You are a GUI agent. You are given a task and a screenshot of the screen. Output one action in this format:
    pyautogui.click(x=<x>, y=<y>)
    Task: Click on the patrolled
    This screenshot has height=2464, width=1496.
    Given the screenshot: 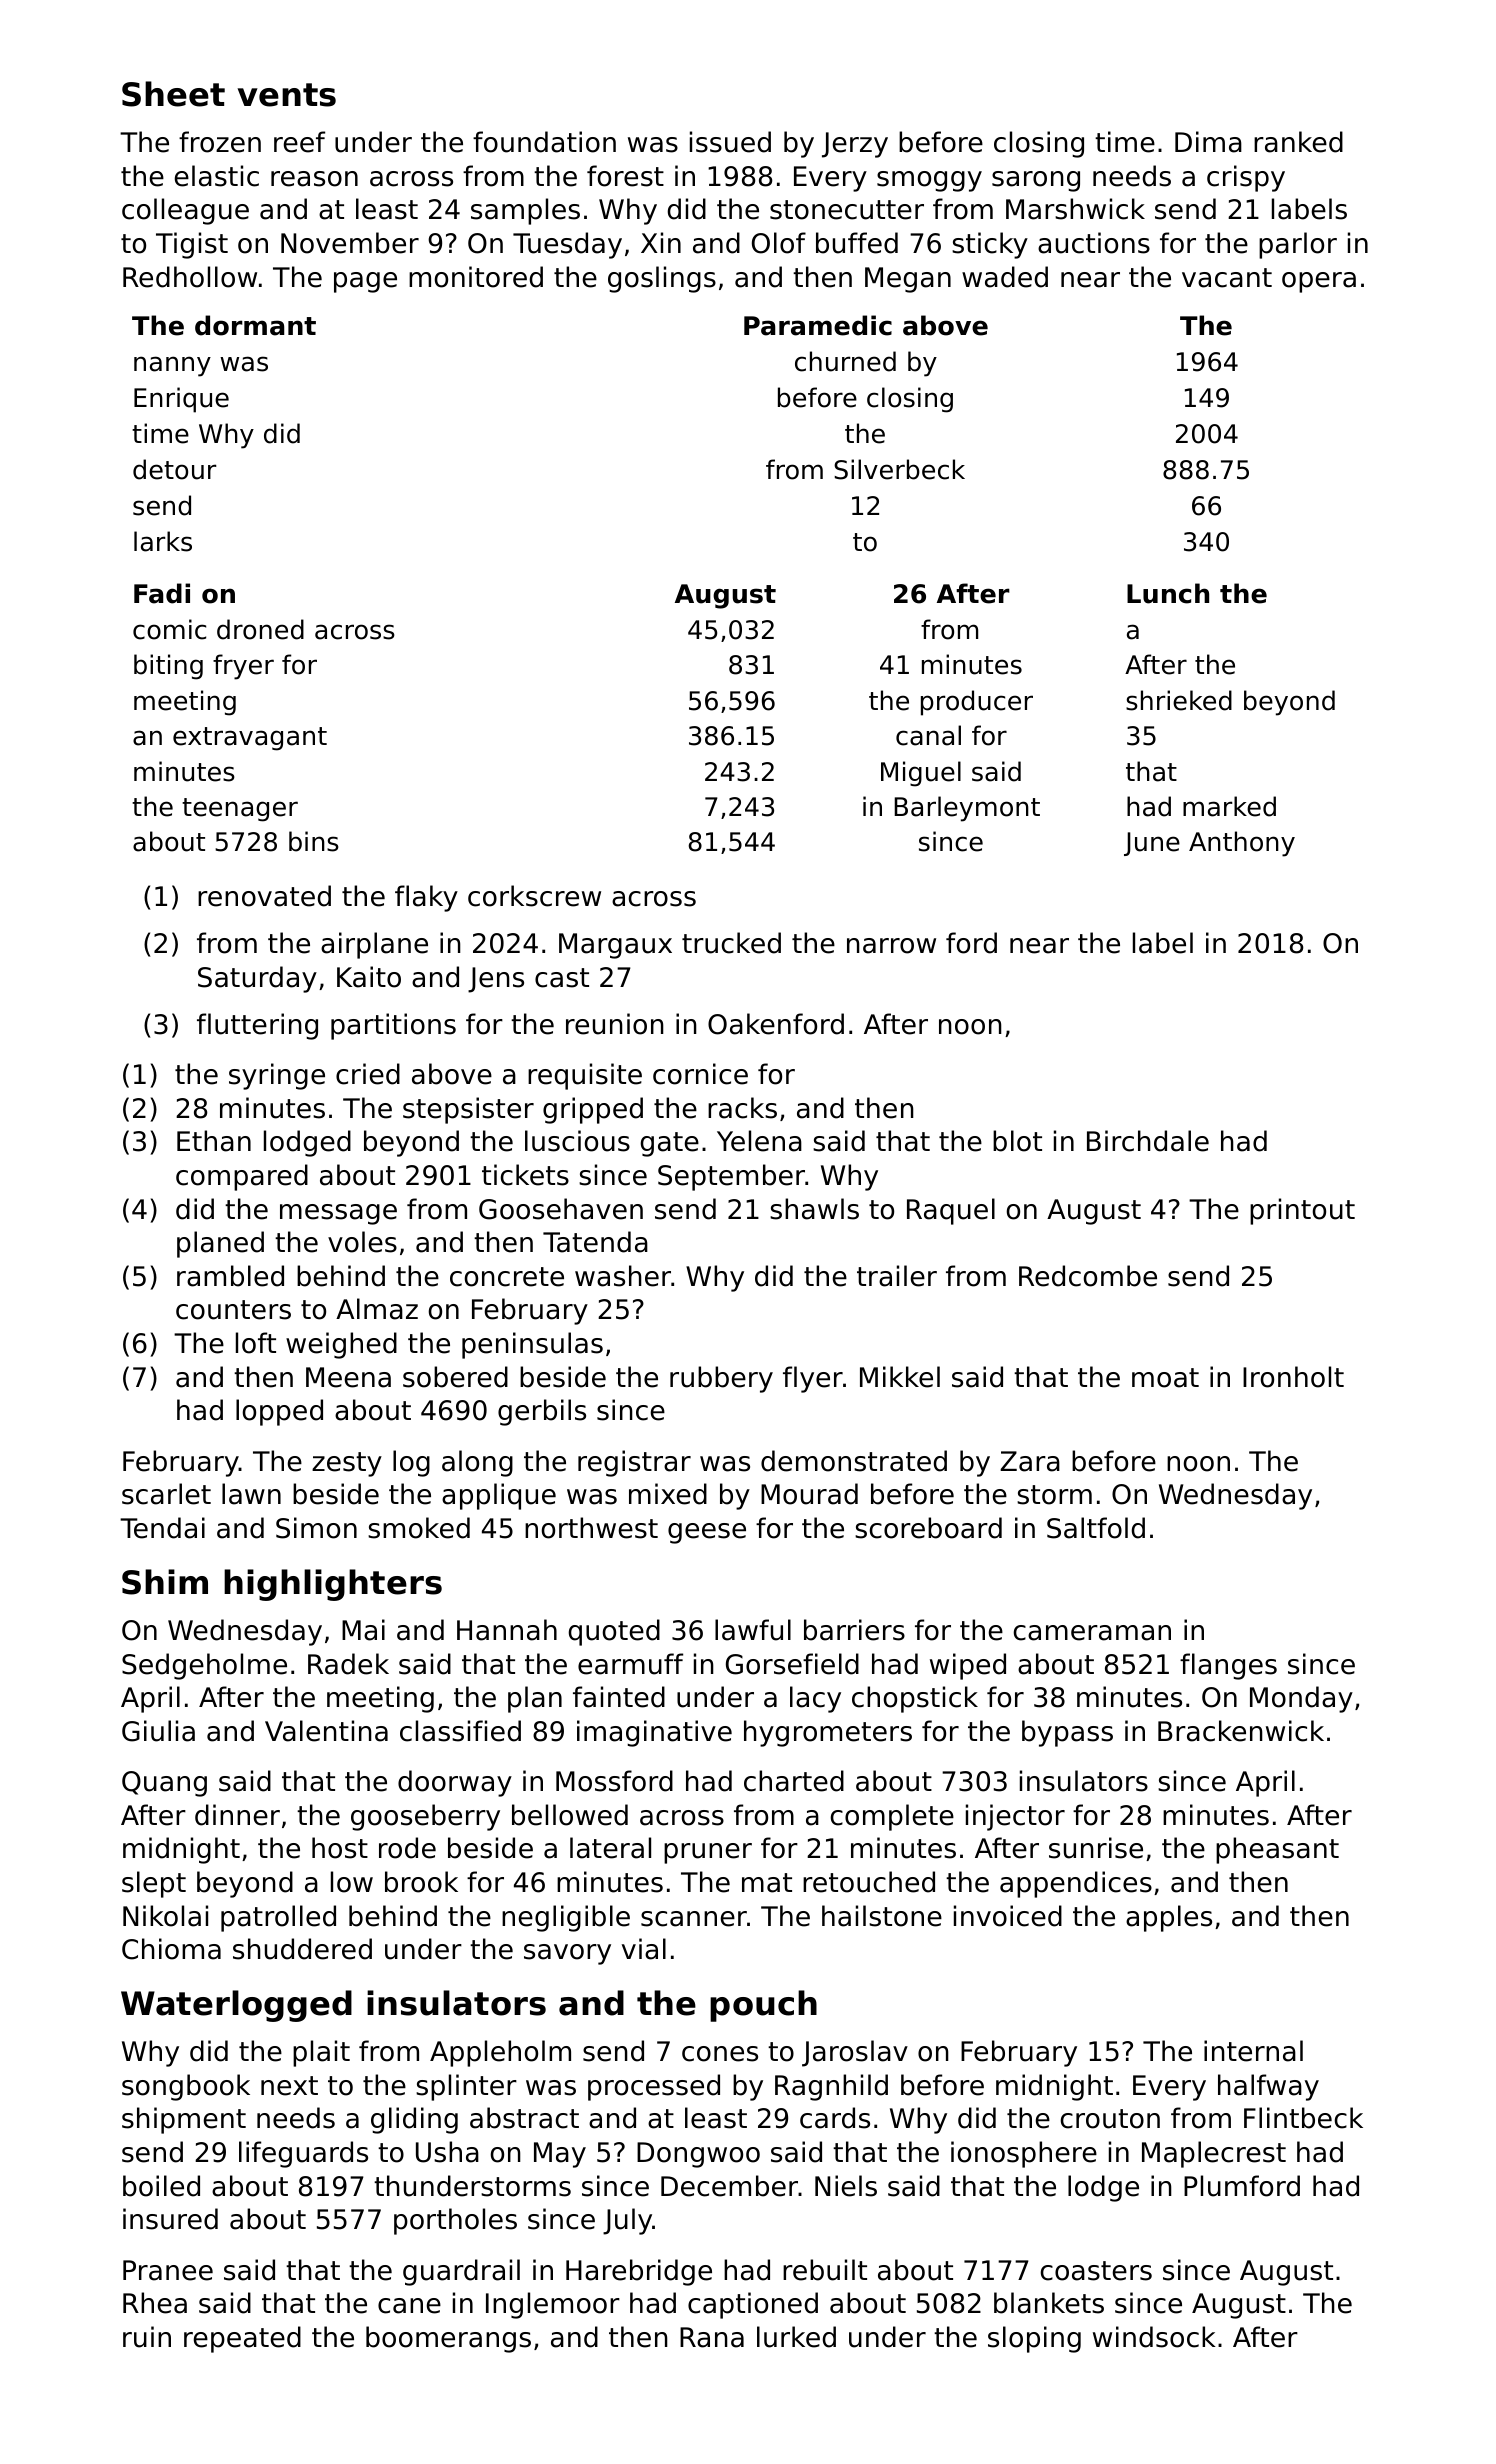 What is the action you would take?
    pyautogui.click(x=278, y=1918)
